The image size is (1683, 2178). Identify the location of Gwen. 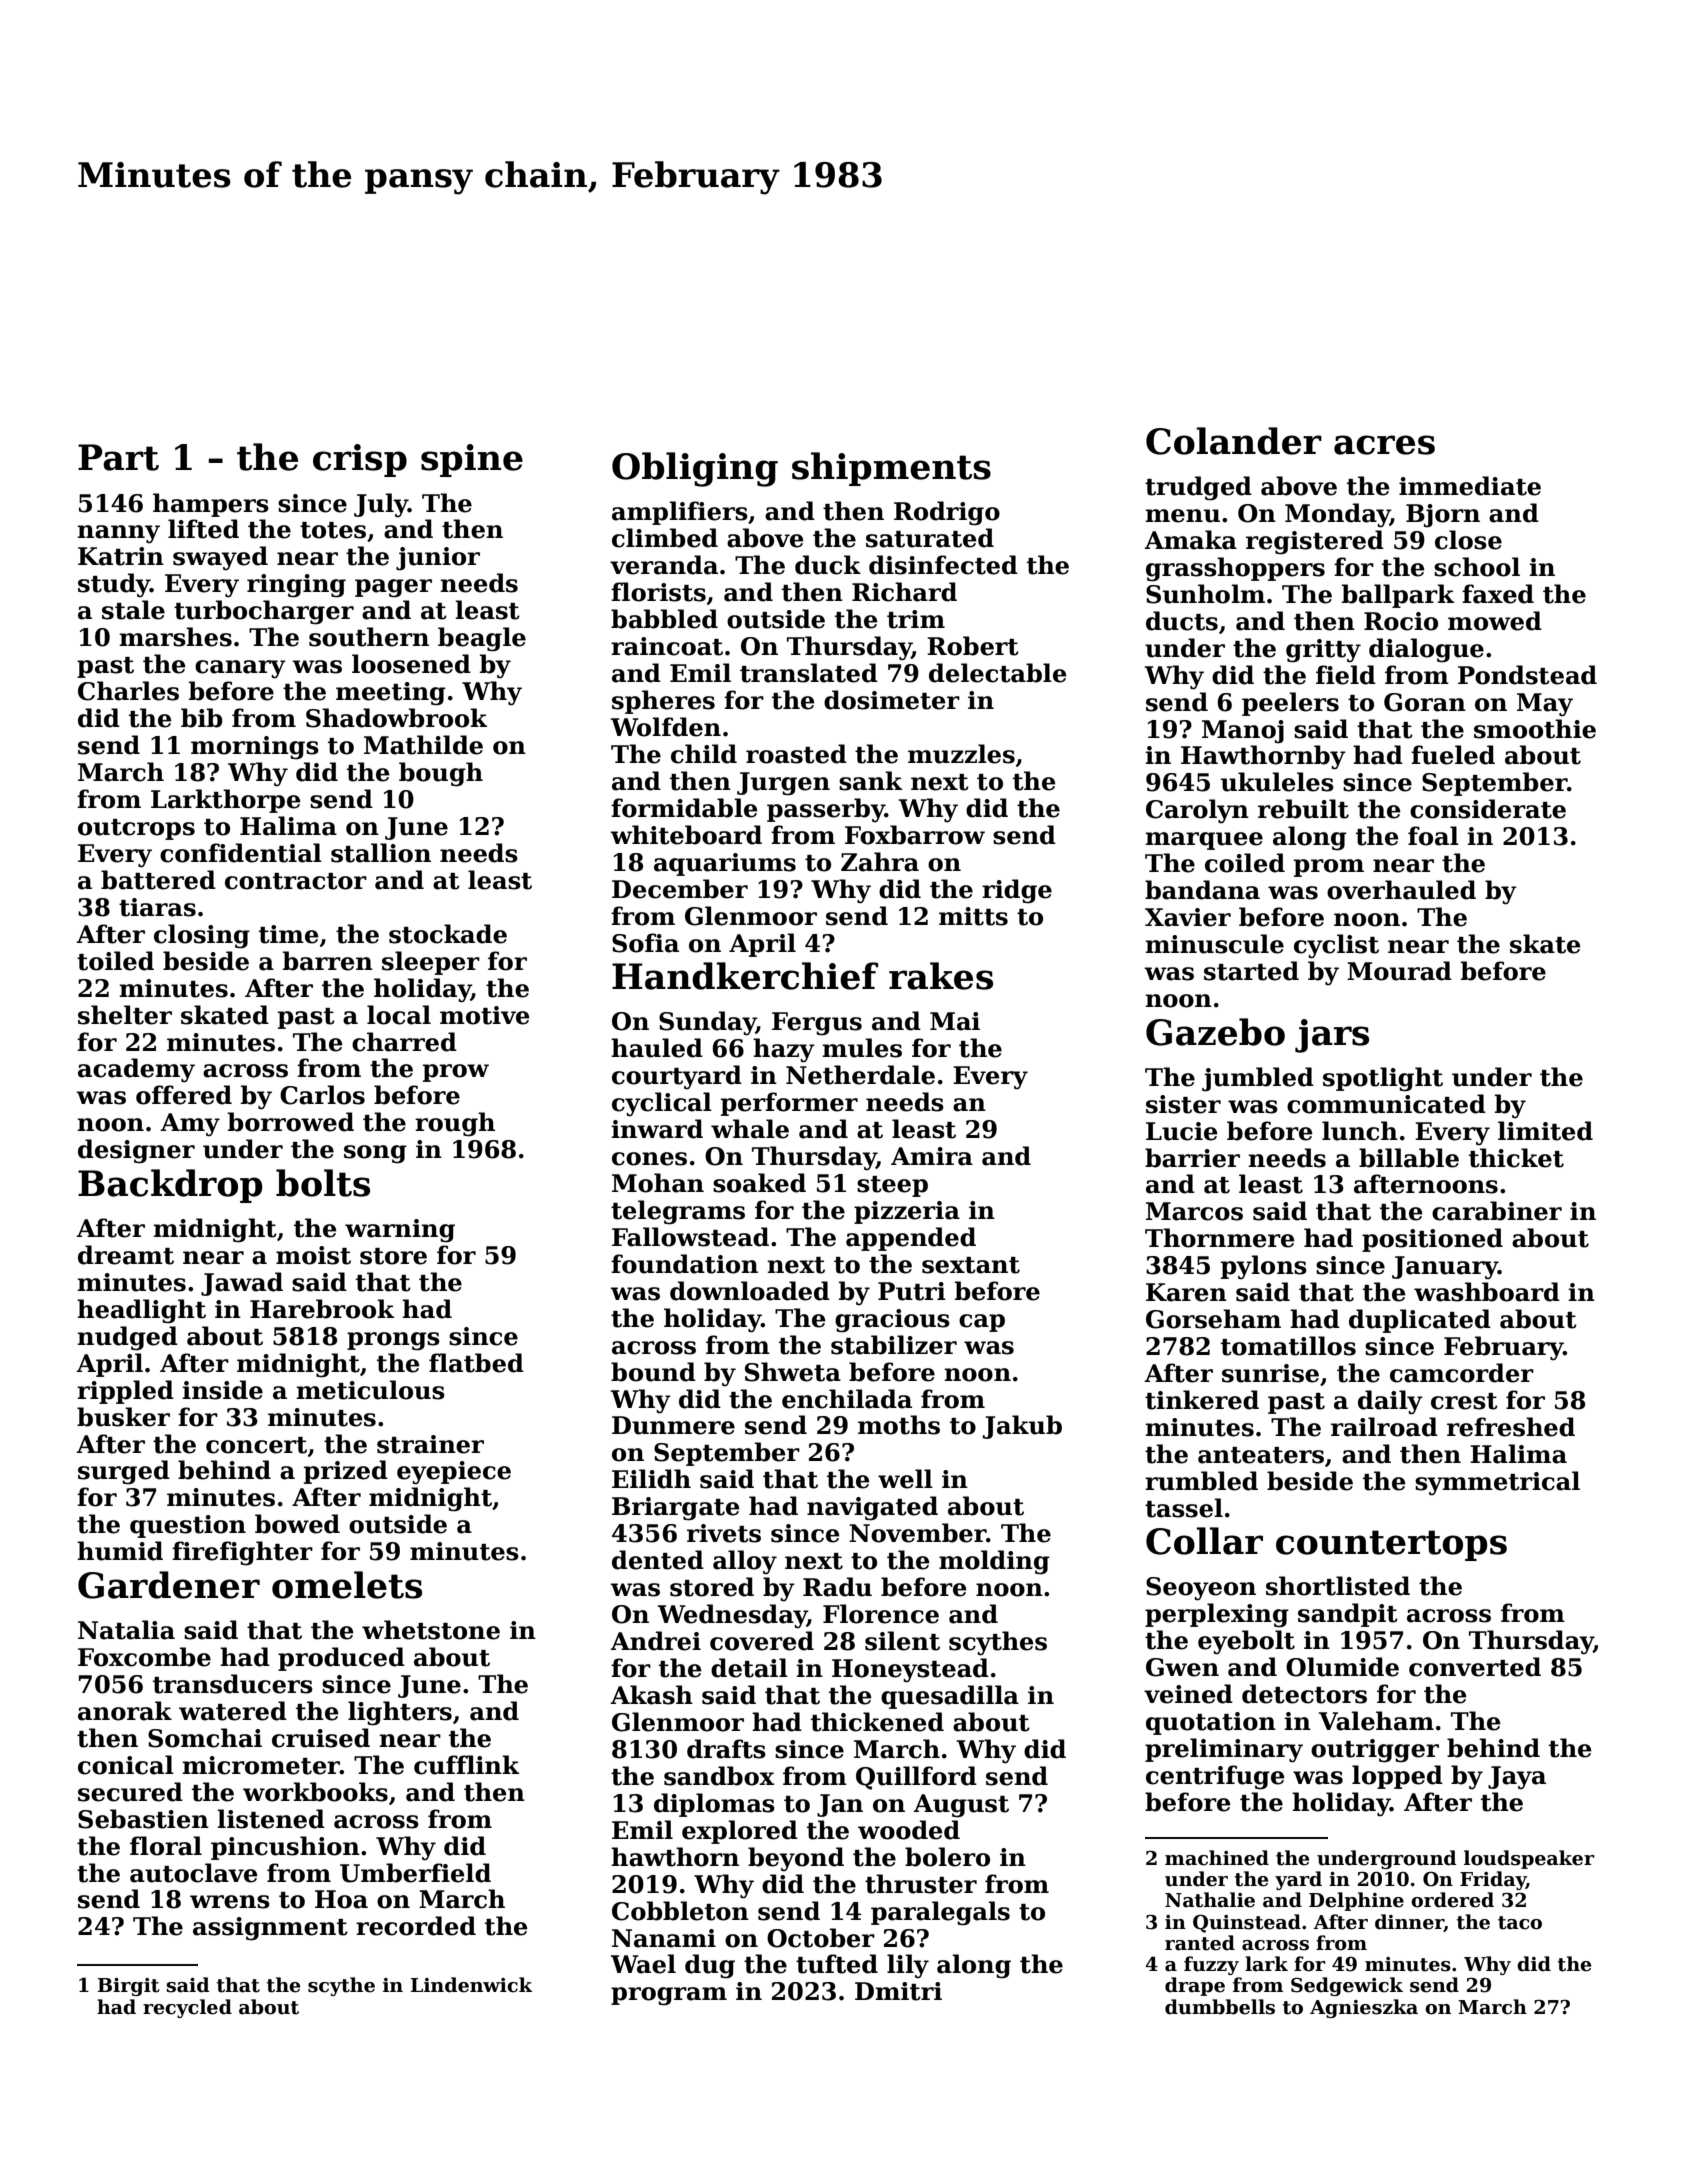
(1182, 1667).
